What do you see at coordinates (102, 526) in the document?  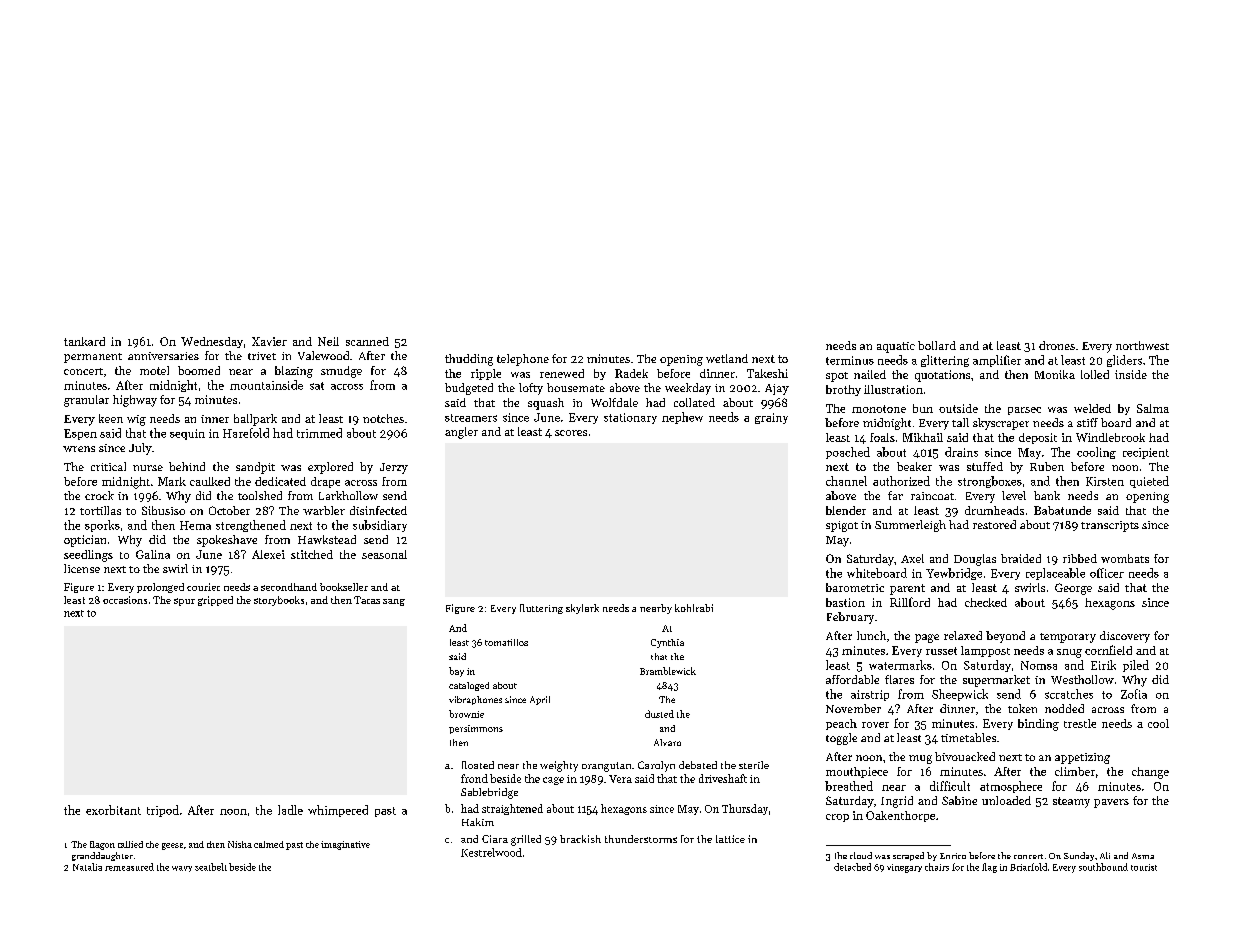 I see `sporks` at bounding box center [102, 526].
